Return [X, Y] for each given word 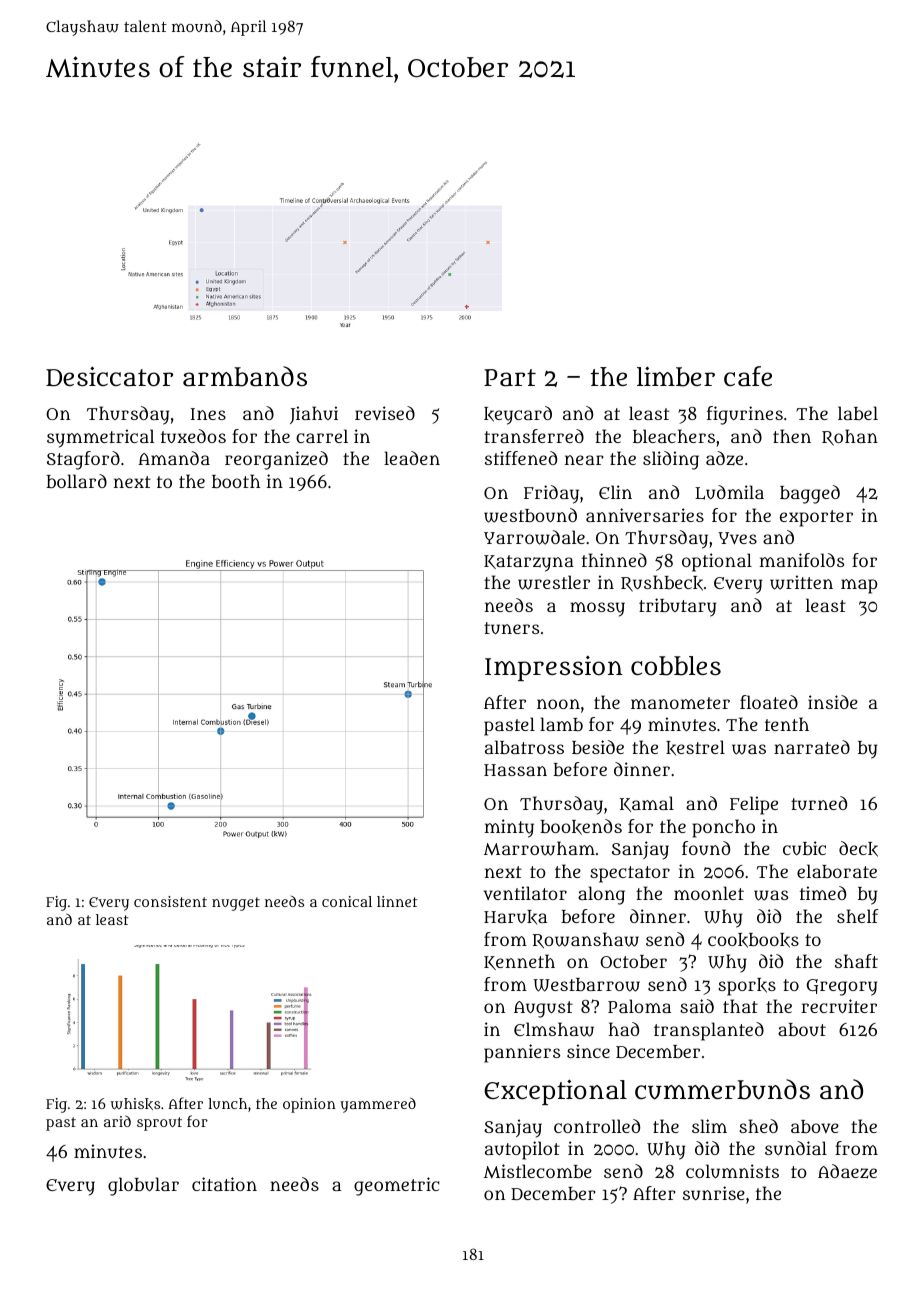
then [792, 436]
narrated [812, 747]
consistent [170, 901]
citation [224, 1184]
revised [385, 413]
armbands [245, 376]
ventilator [525, 893]
